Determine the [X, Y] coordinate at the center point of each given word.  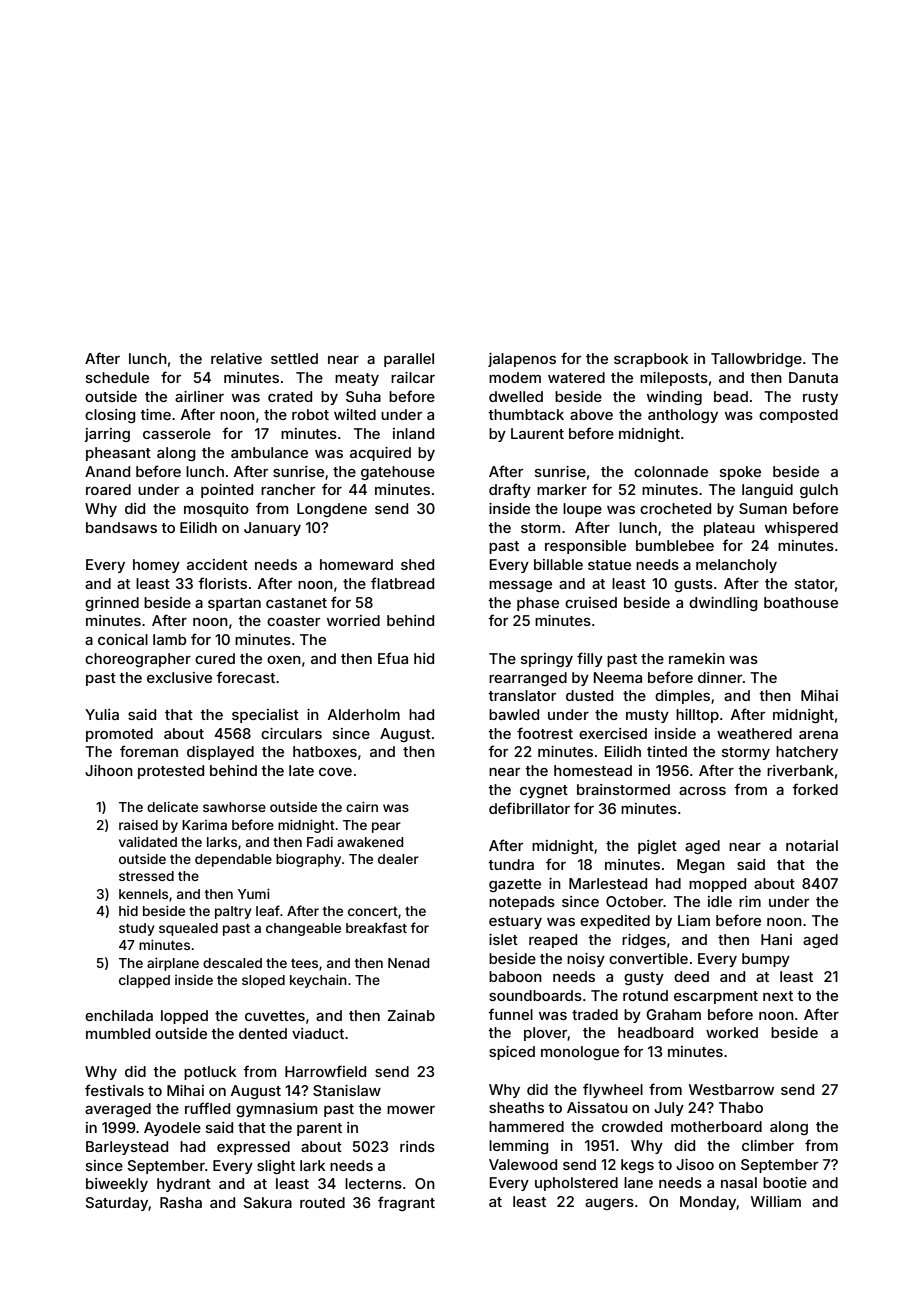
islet [503, 939]
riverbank [800, 770]
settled [294, 358]
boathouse [801, 602]
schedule [117, 377]
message [520, 586]
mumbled [118, 1033]
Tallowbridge [756, 360]
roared [108, 489]
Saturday [117, 1204]
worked [732, 1032]
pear [386, 827]
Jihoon [109, 770]
